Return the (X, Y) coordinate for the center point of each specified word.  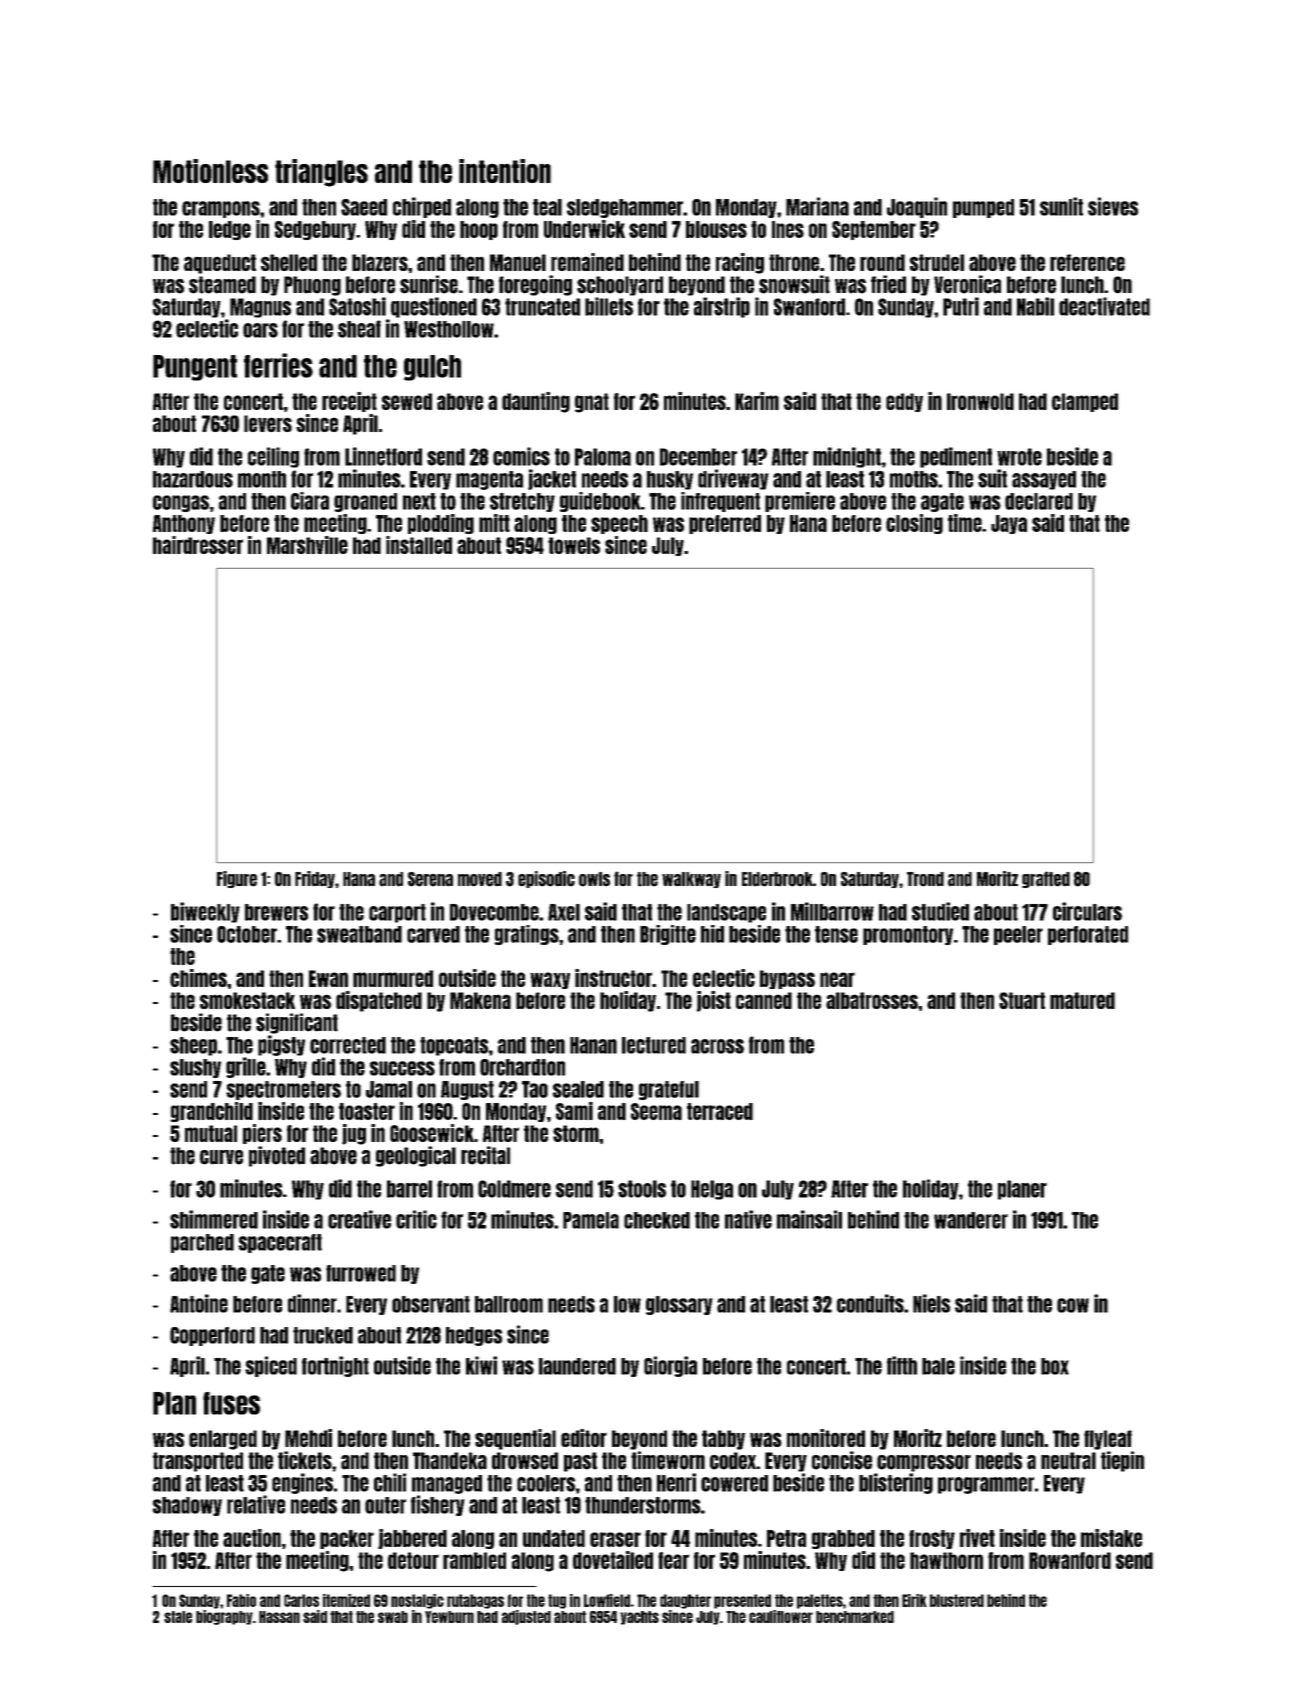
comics (521, 456)
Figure (237, 879)
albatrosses (872, 1000)
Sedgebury (315, 230)
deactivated (1104, 306)
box (1055, 1366)
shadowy (187, 1506)
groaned (365, 502)
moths (914, 479)
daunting (536, 402)
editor (584, 1438)
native (748, 1219)
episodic (546, 879)
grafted (1046, 879)
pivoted (277, 1156)
